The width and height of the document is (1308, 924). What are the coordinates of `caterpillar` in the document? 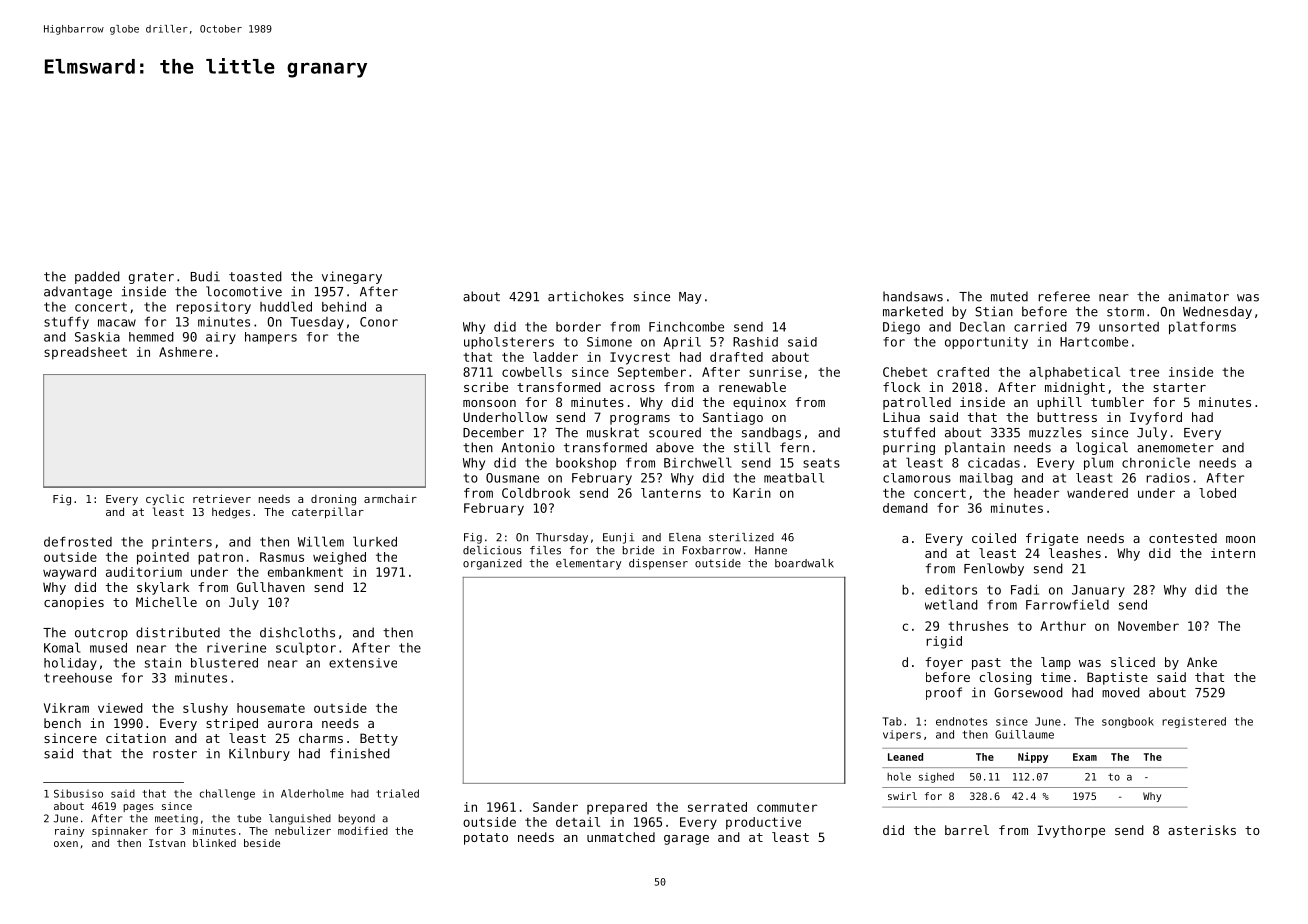 It's located at (328, 513).
